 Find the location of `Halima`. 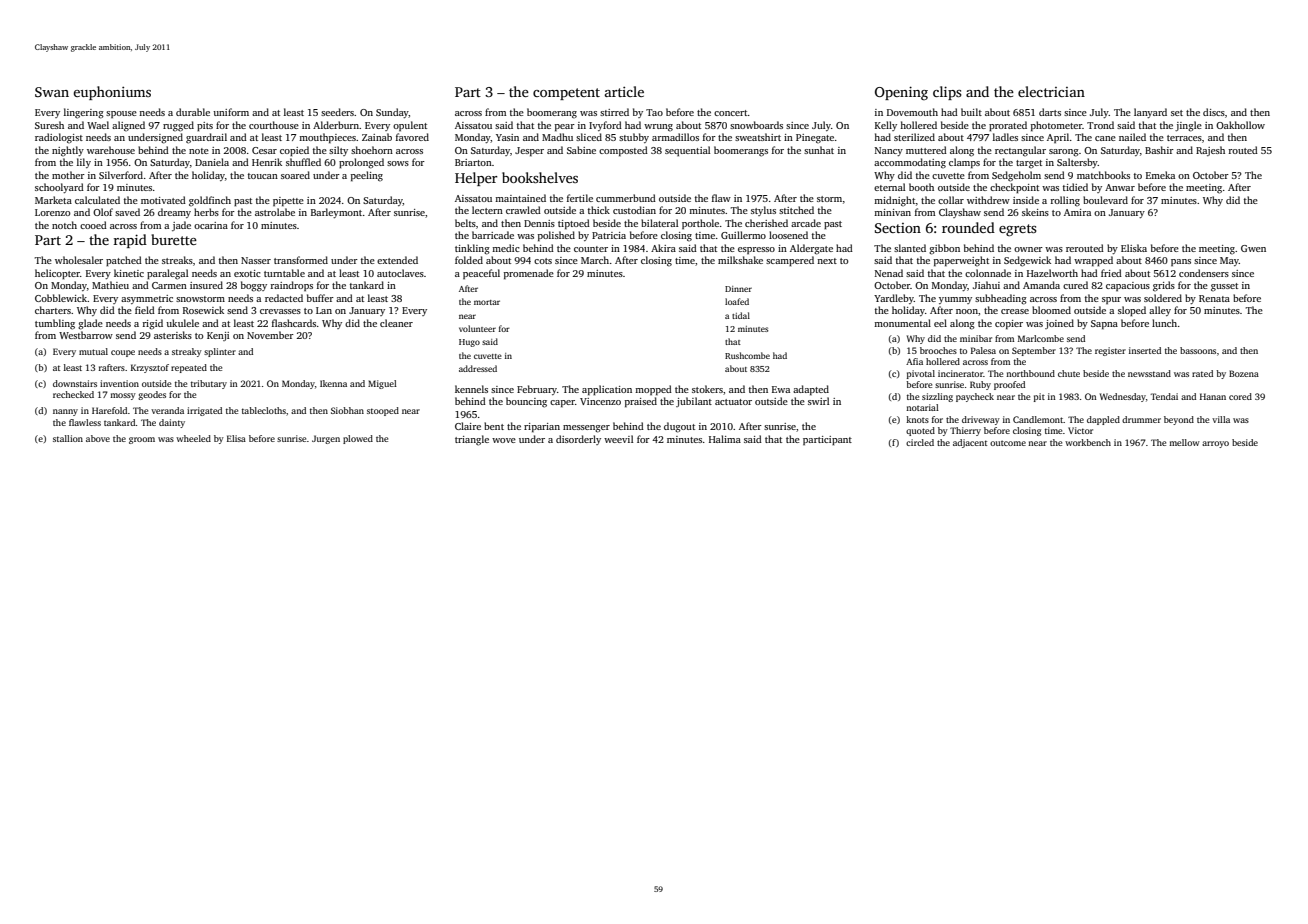

Halima is located at coordinates (725, 439).
